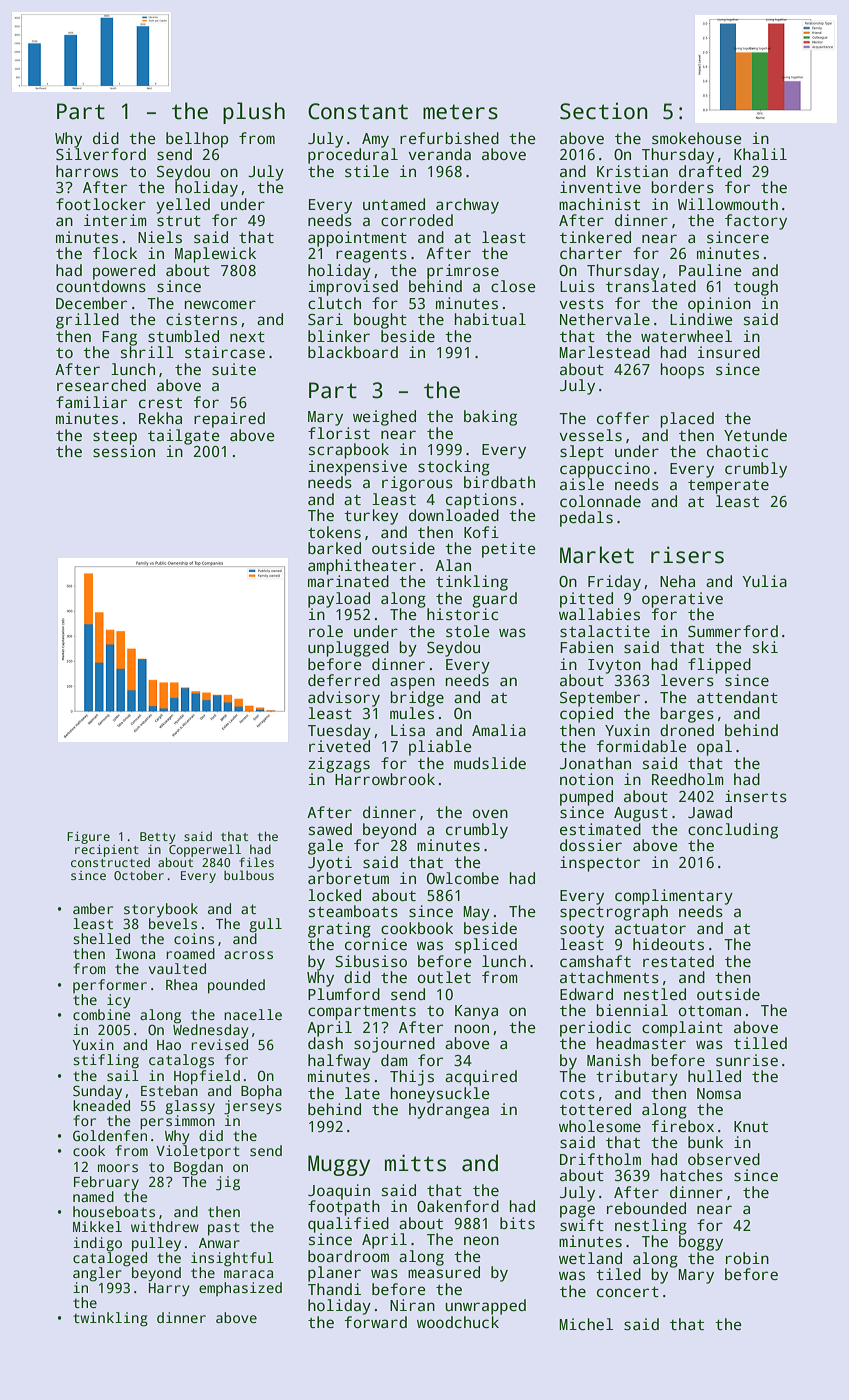  Describe the element at coordinates (348, 581) in the screenshot. I see `marinated` at that location.
